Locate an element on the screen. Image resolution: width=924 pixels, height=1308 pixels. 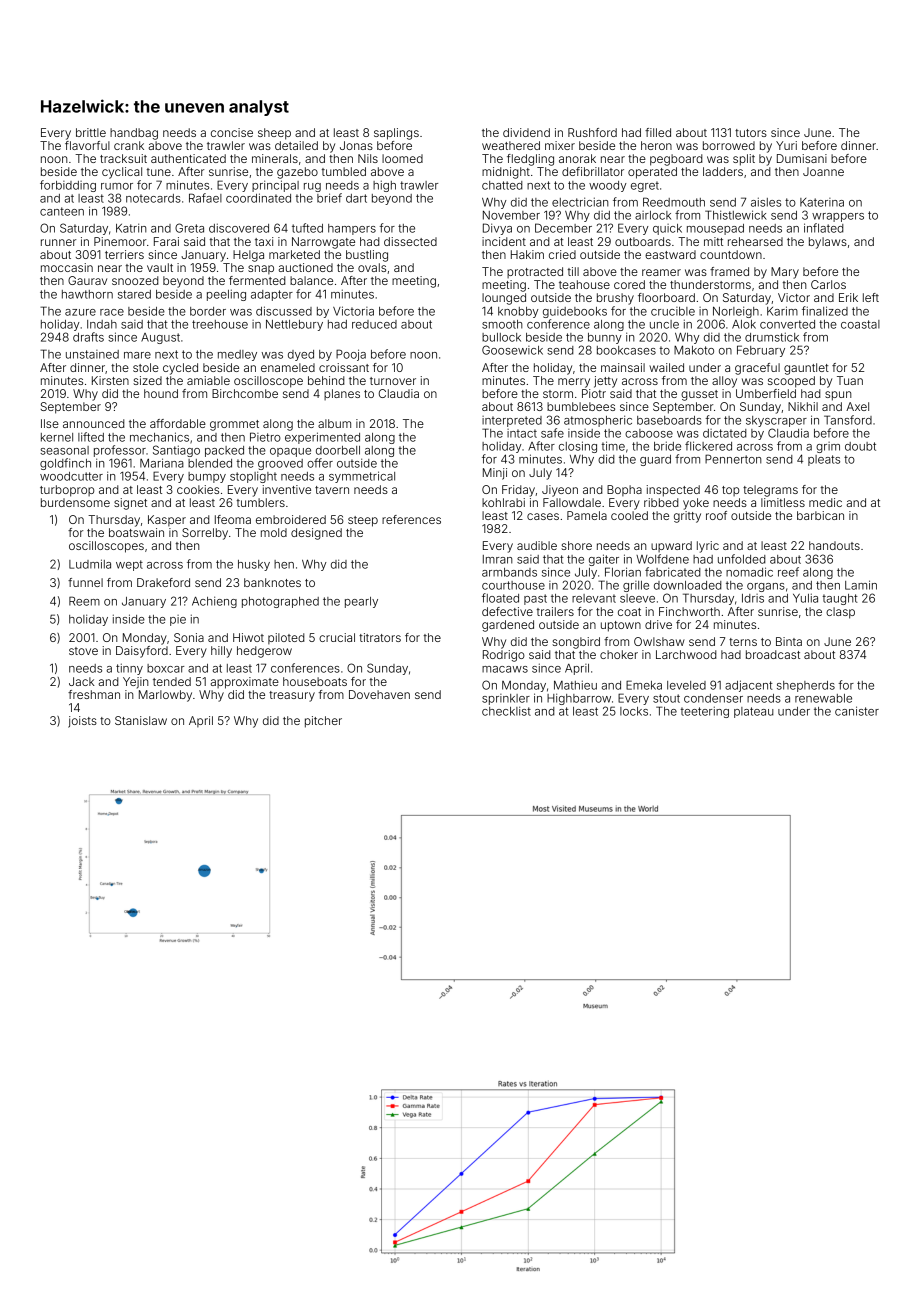
checklist is located at coordinates (506, 711).
